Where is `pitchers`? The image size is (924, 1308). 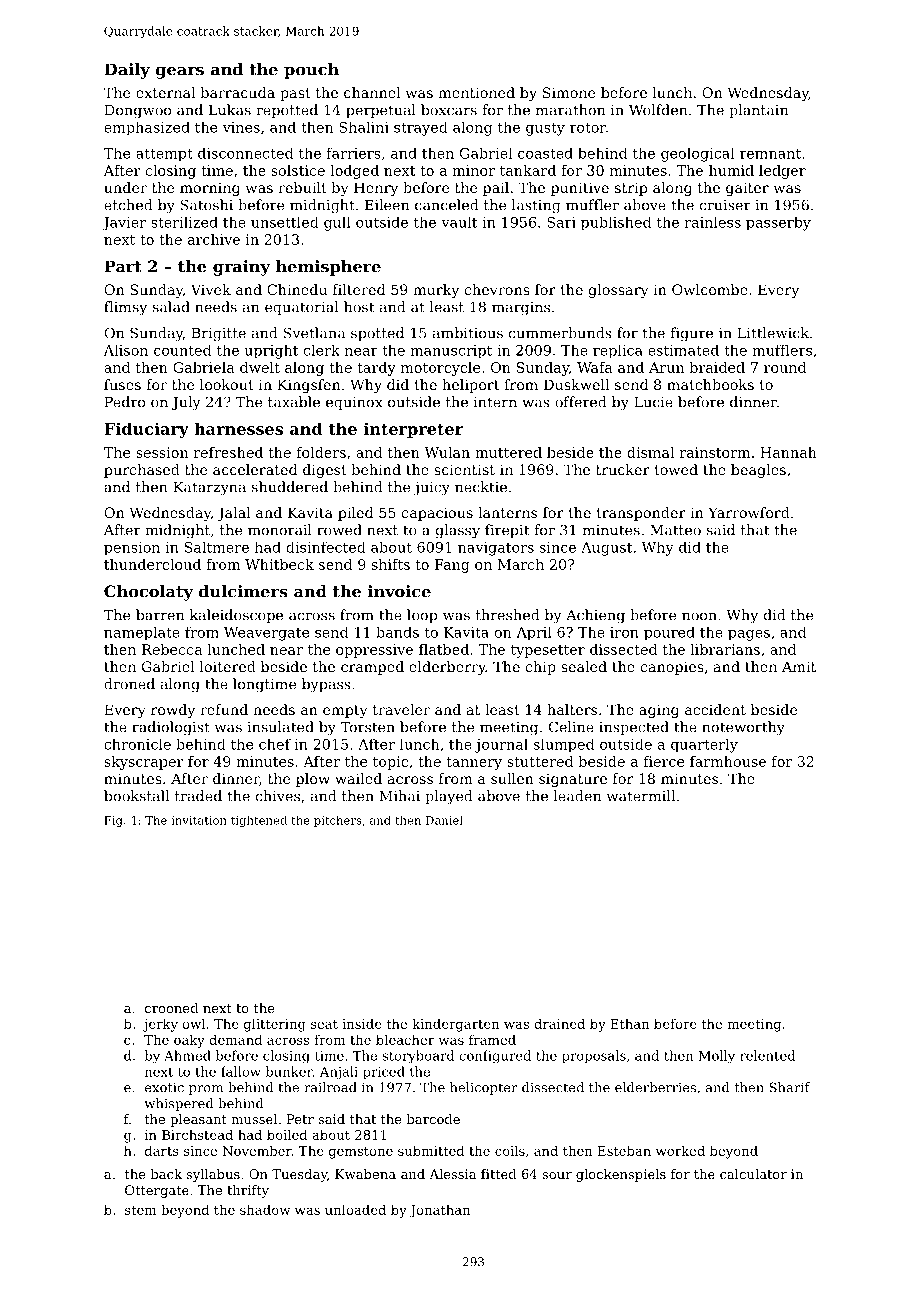 pitchers is located at coordinates (338, 821).
